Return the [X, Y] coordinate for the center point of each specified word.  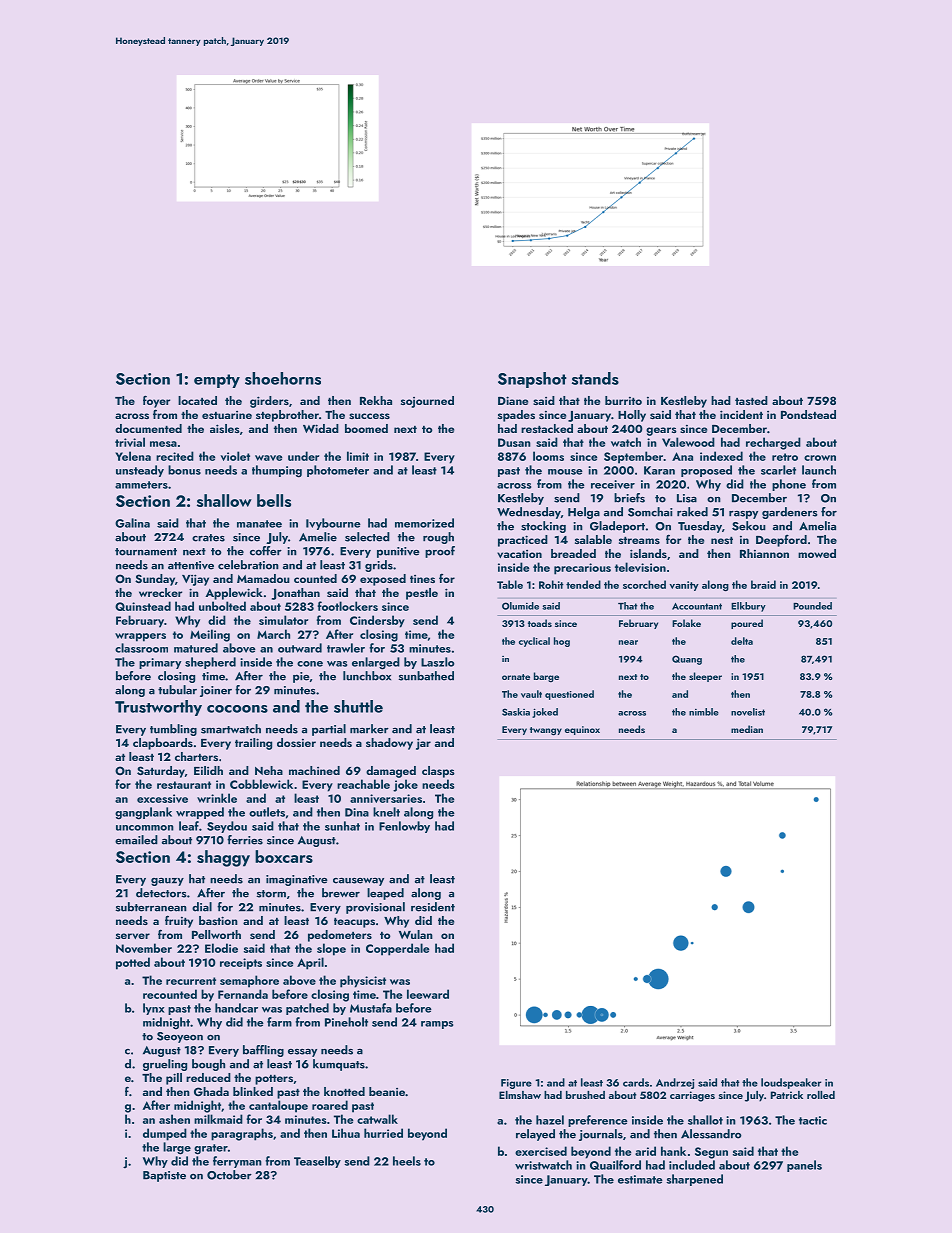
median [747, 729]
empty [217, 381]
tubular [177, 690]
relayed [535, 1135]
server [133, 936]
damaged [391, 772]
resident [433, 907]
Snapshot [532, 380]
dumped [165, 1134]
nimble [704, 712]
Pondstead [808, 414]
